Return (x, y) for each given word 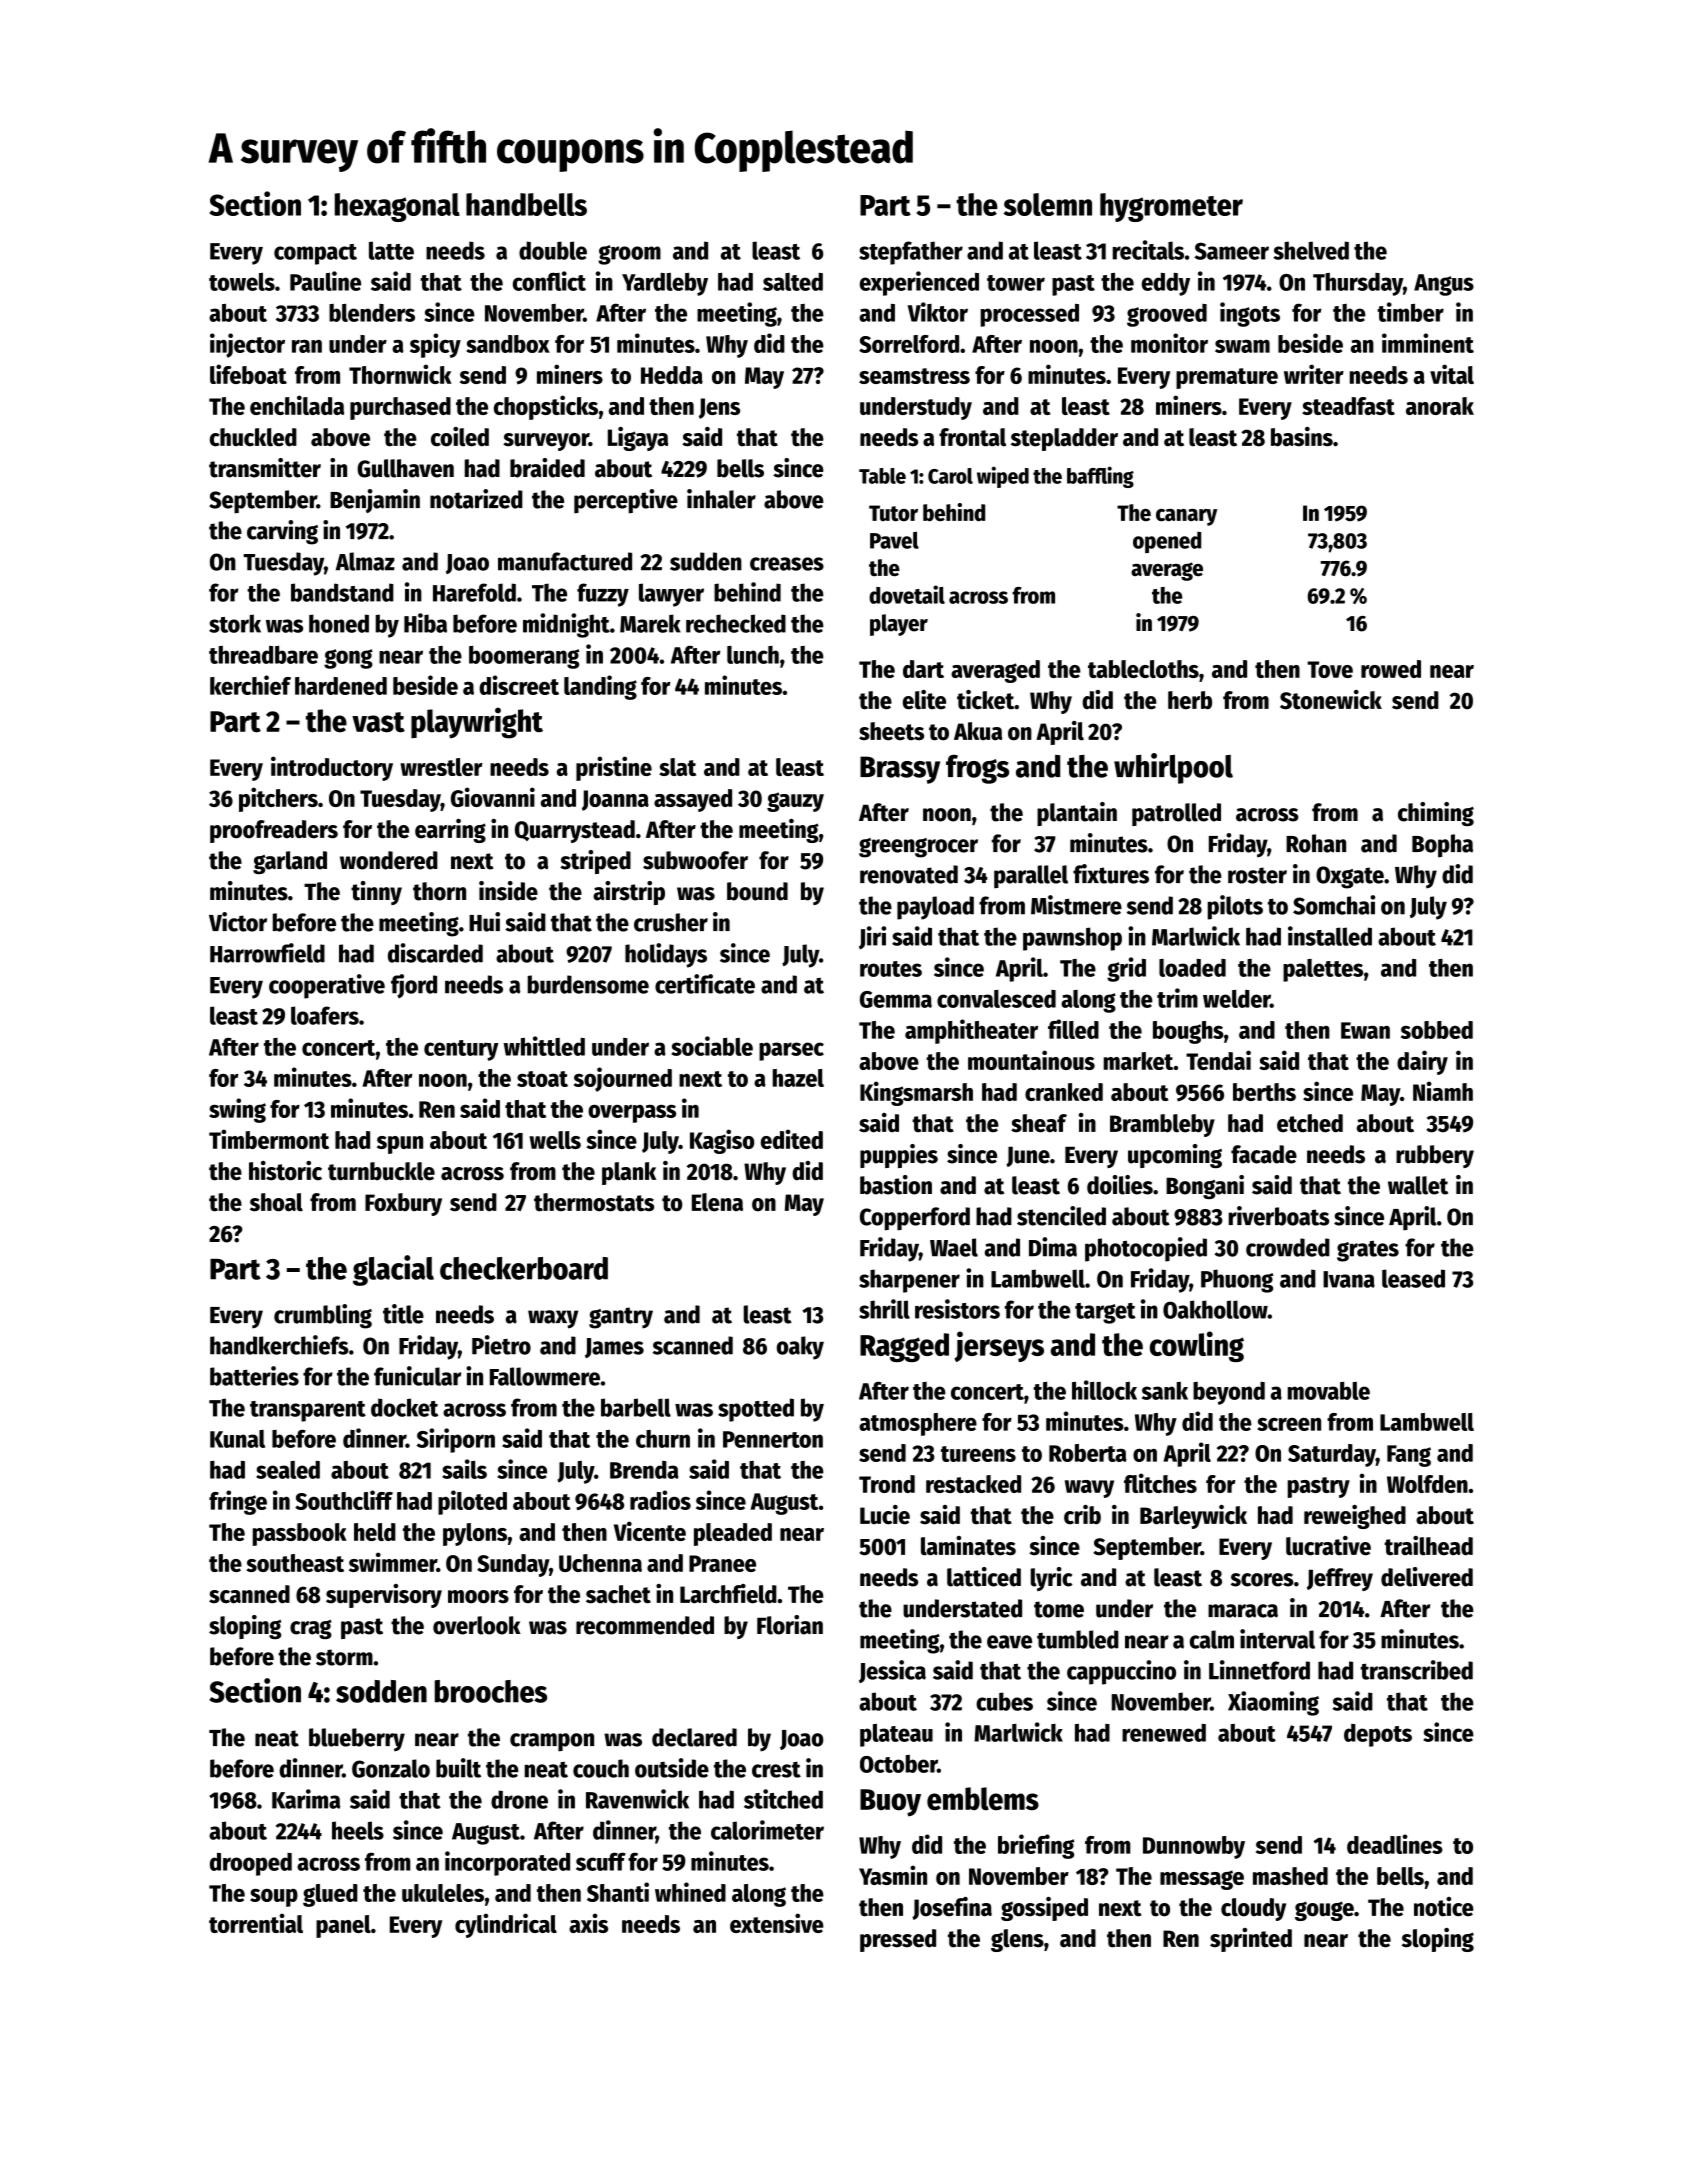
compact (315, 254)
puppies (899, 1156)
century (461, 1050)
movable (1329, 1391)
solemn (1048, 204)
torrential (256, 1923)
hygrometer (1171, 207)
